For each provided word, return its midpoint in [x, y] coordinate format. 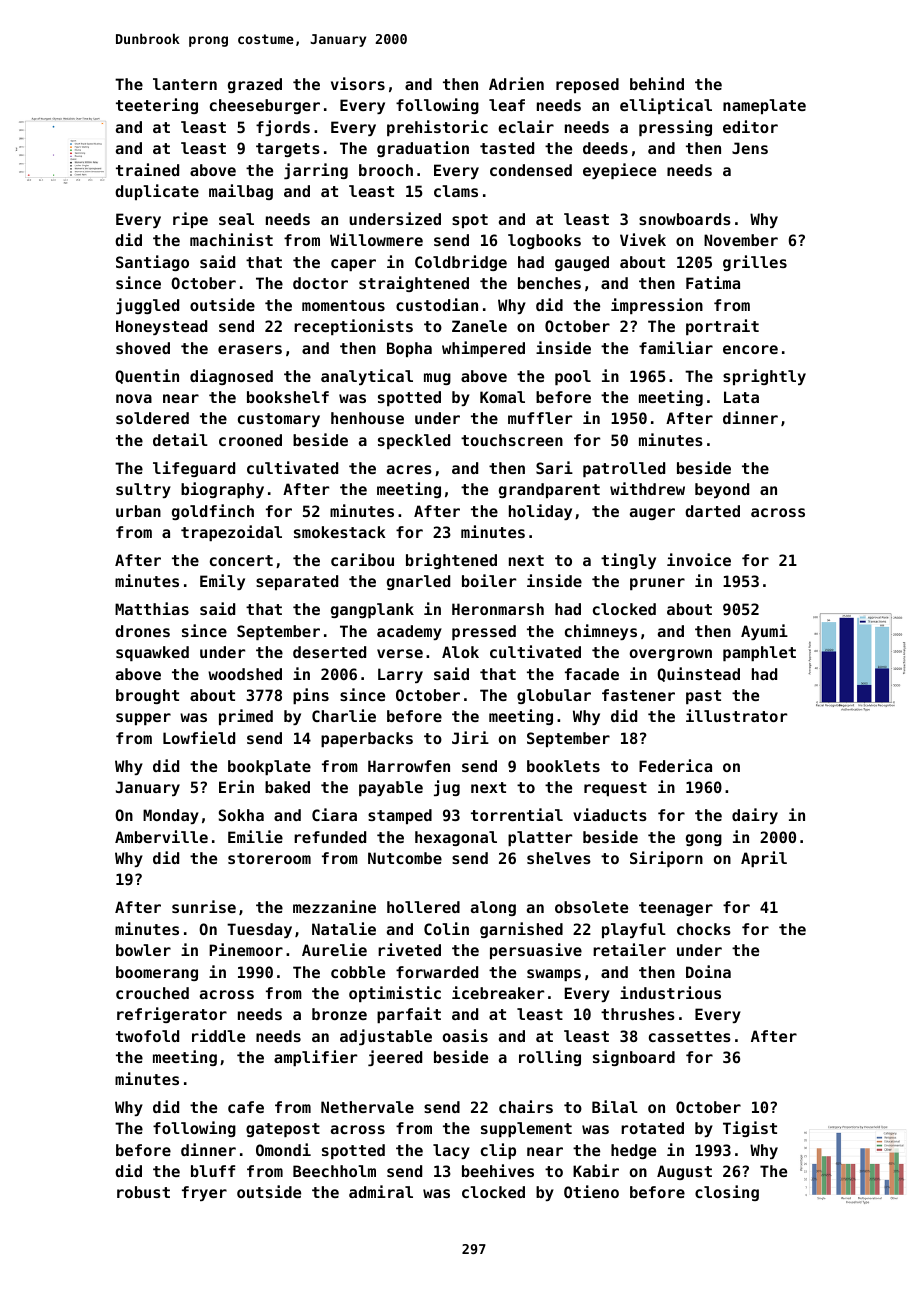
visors [358, 83]
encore [750, 349]
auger [652, 514]
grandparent [549, 490]
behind [657, 83]
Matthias [152, 608]
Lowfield [199, 737]
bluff [213, 1171]
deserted [329, 652]
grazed [255, 85]
